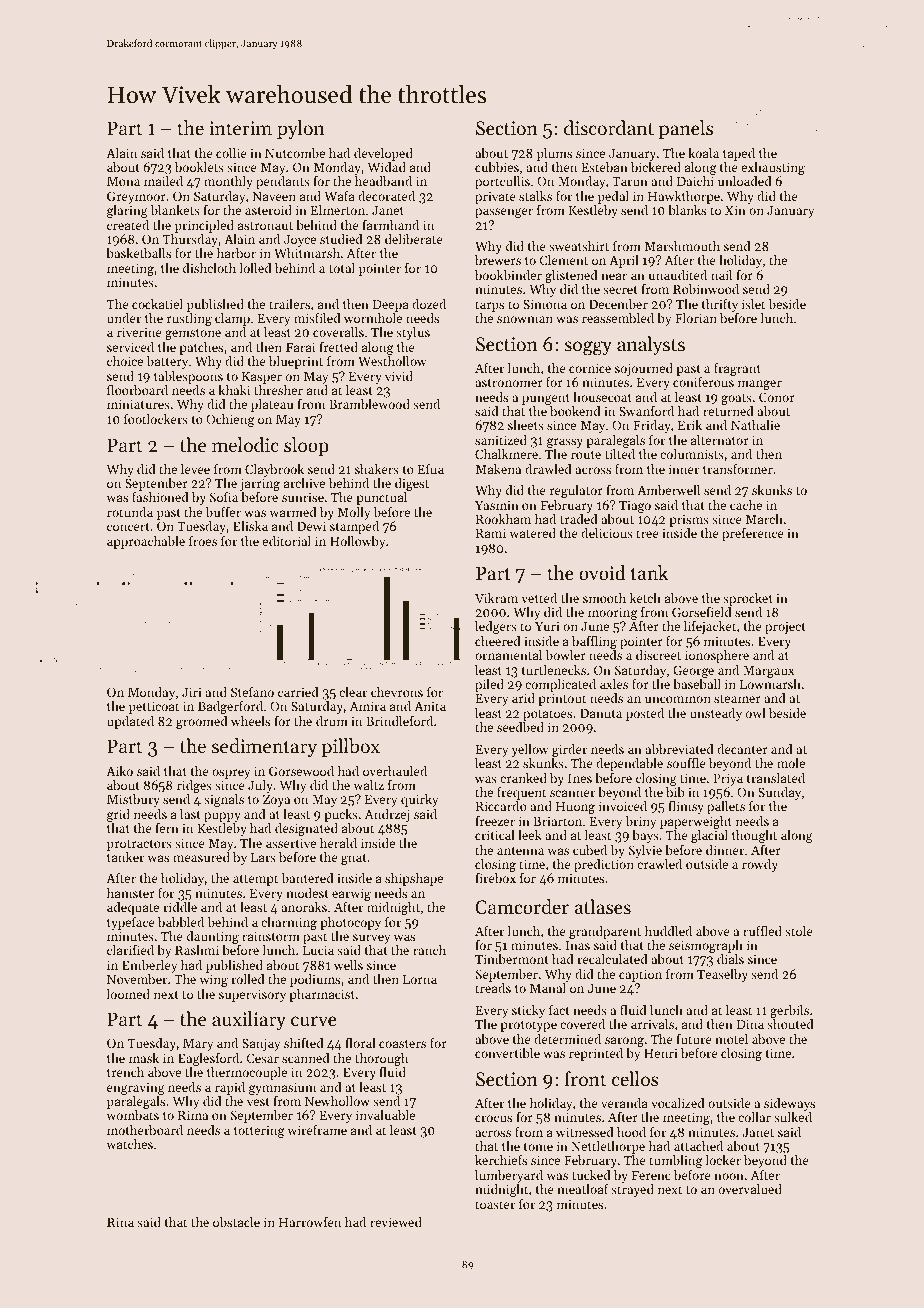 Image resolution: width=924 pixels, height=1308 pixels. Describe the element at coordinates (396, 1222) in the screenshot. I see `reviewed` at that location.
